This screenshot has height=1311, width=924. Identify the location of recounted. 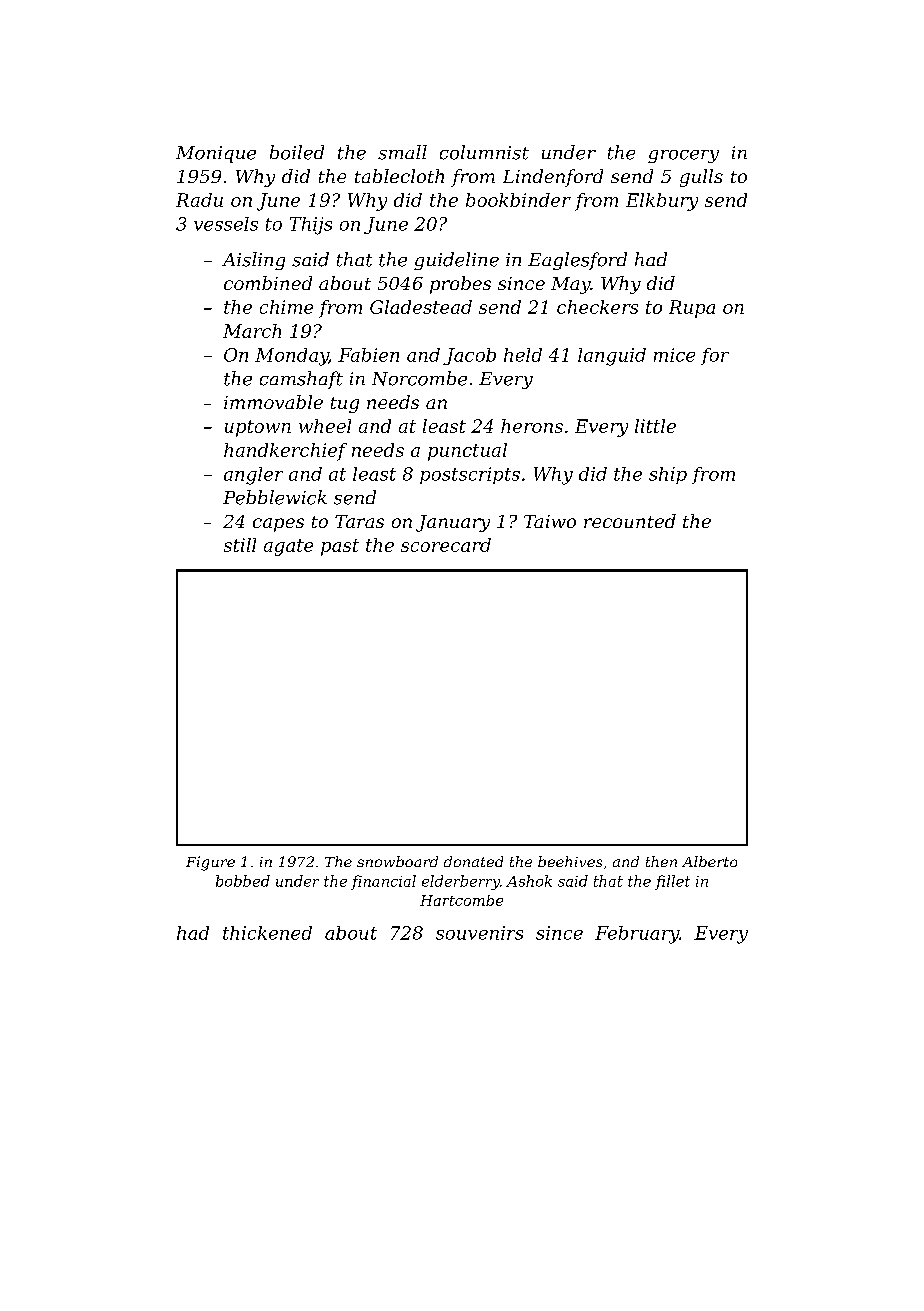
(630, 521).
